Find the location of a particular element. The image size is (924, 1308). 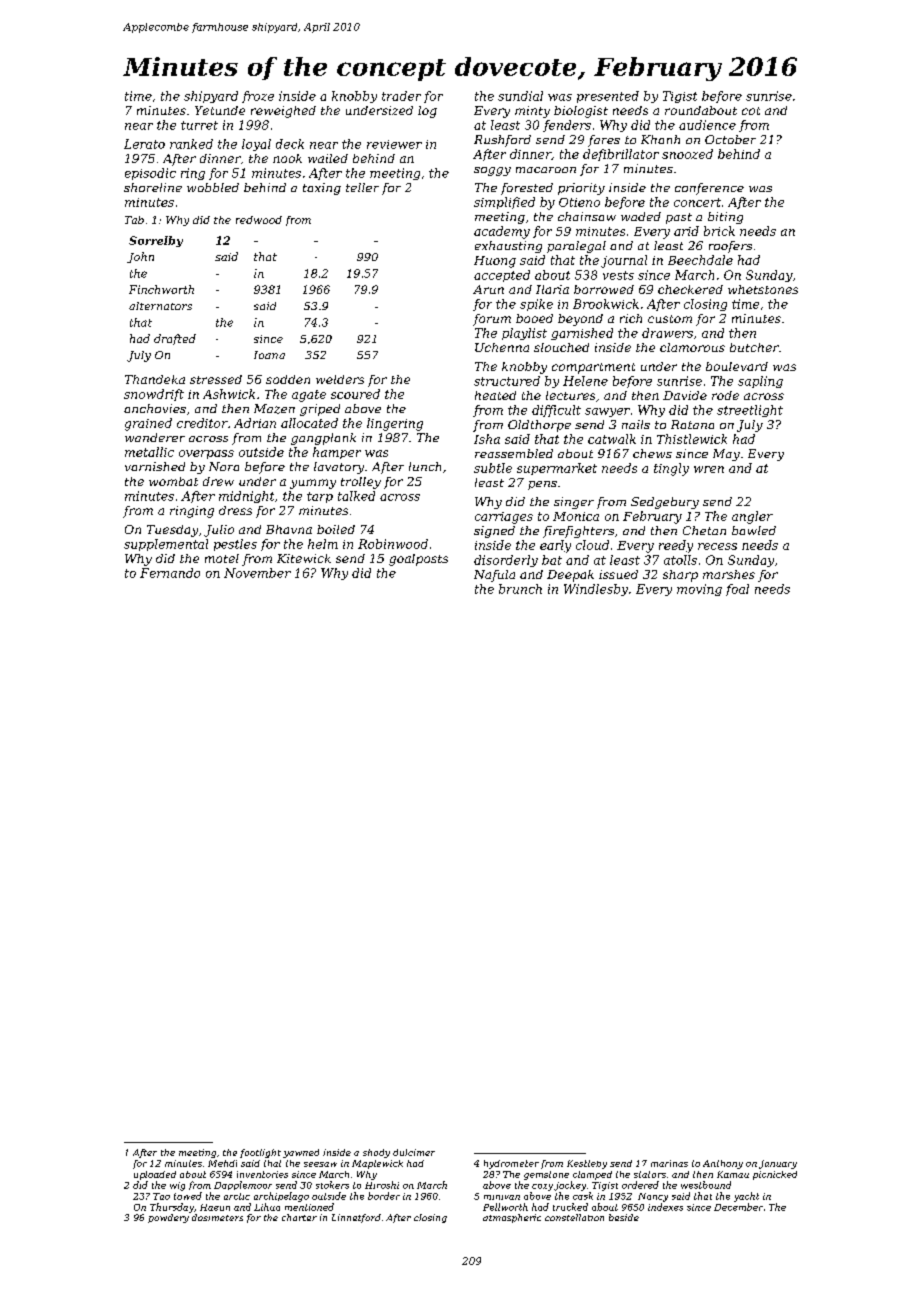

footlight is located at coordinates (260, 1153).
